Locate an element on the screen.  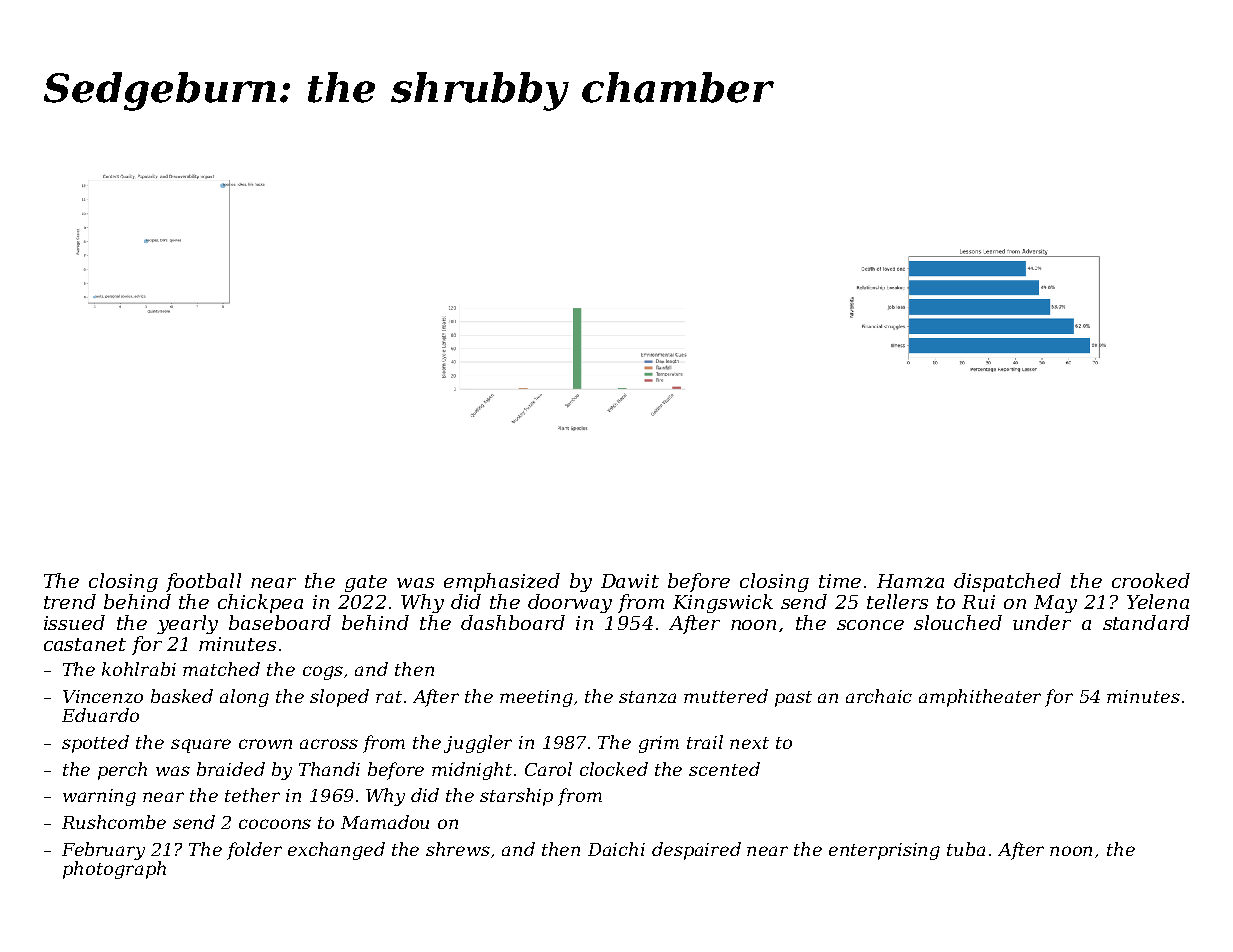
amphitheater is located at coordinates (980, 698).
